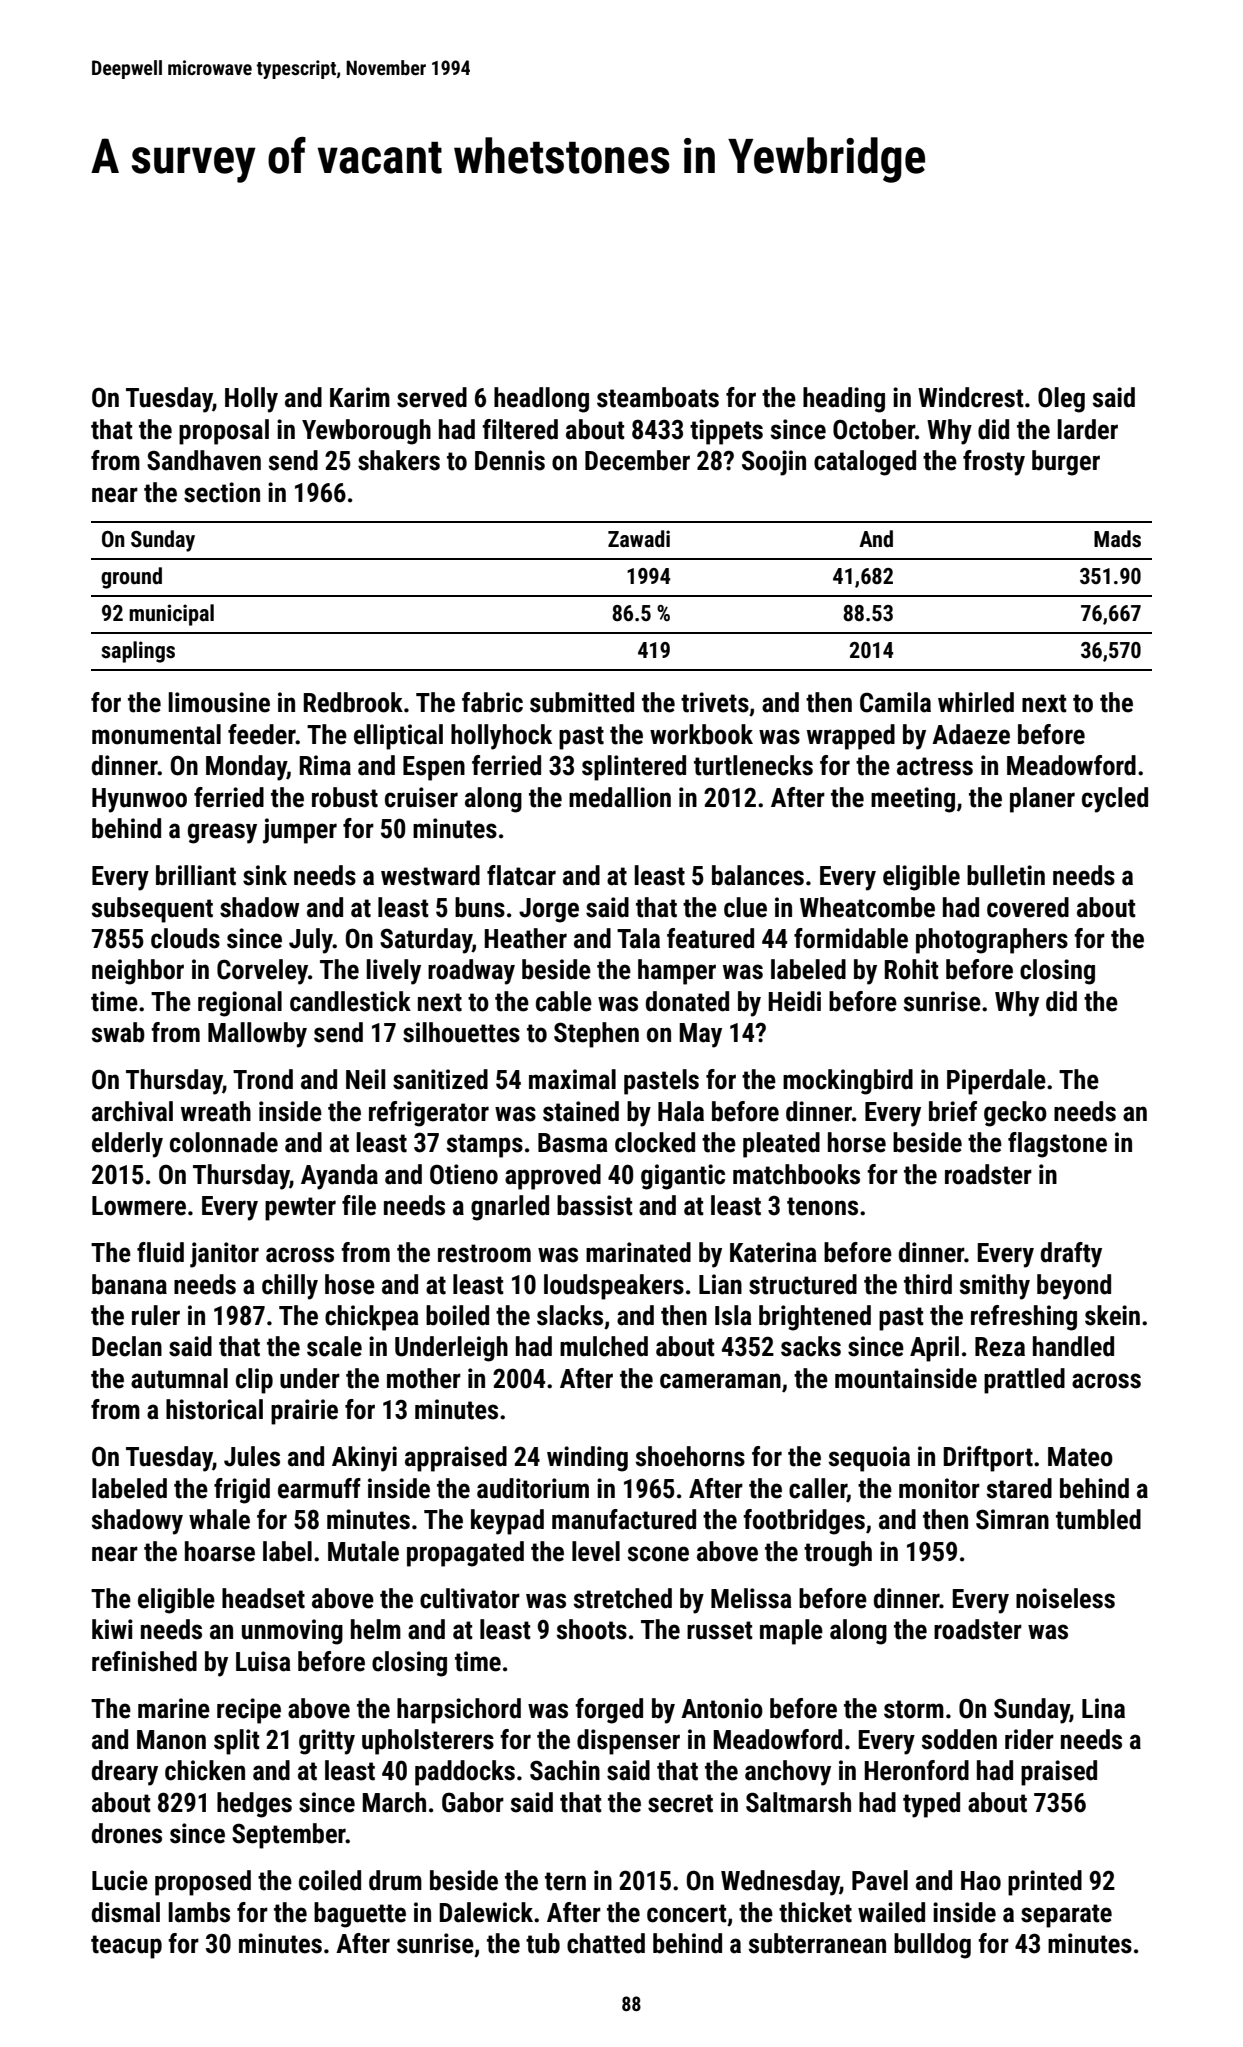 The image size is (1243, 2047). What do you see at coordinates (131, 578) in the document?
I see `ground` at bounding box center [131, 578].
